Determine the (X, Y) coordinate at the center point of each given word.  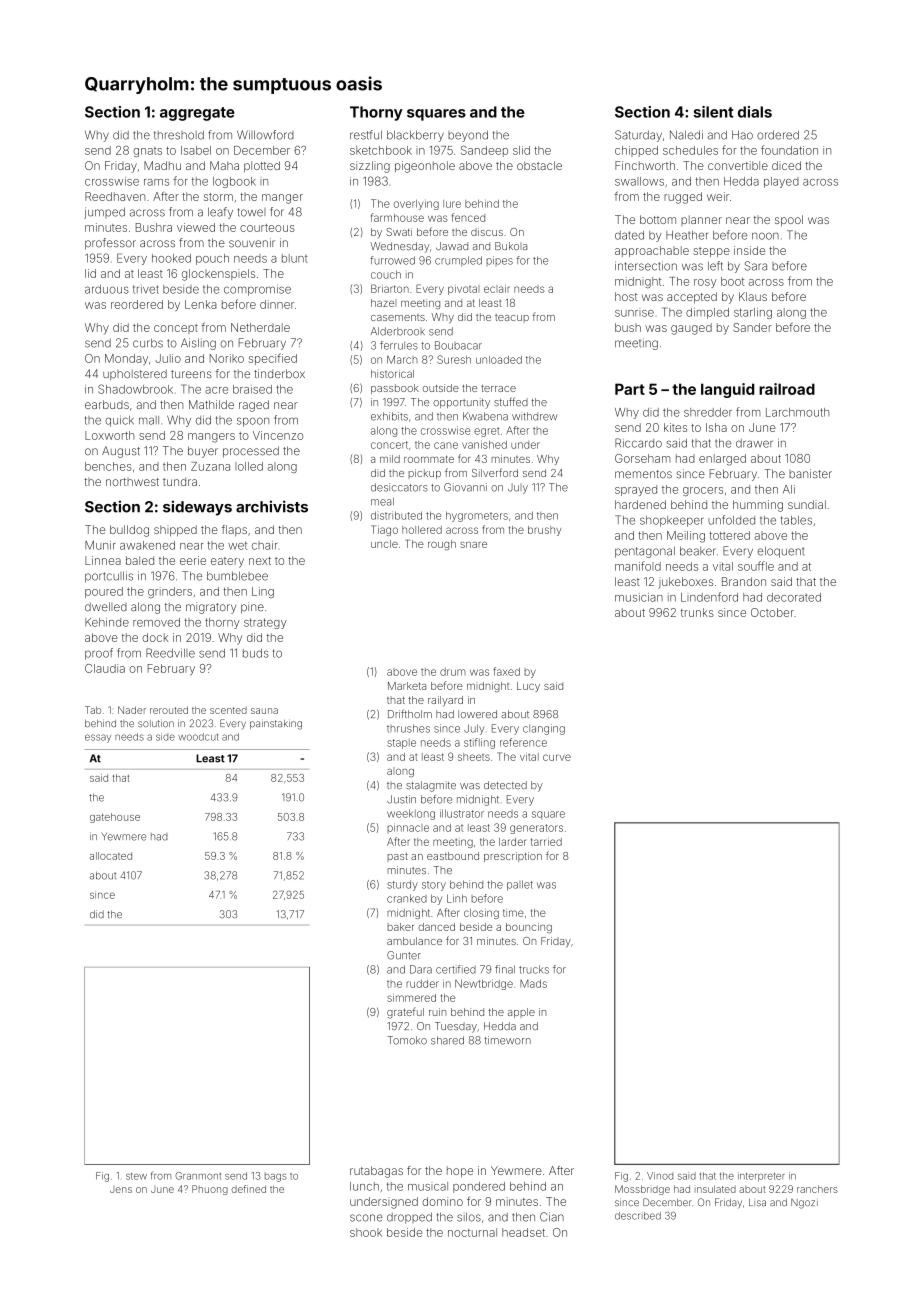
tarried (546, 842)
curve (557, 757)
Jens (121, 1189)
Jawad (452, 246)
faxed (506, 671)
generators (536, 829)
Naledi (686, 135)
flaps (234, 530)
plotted (262, 166)
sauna (264, 711)
